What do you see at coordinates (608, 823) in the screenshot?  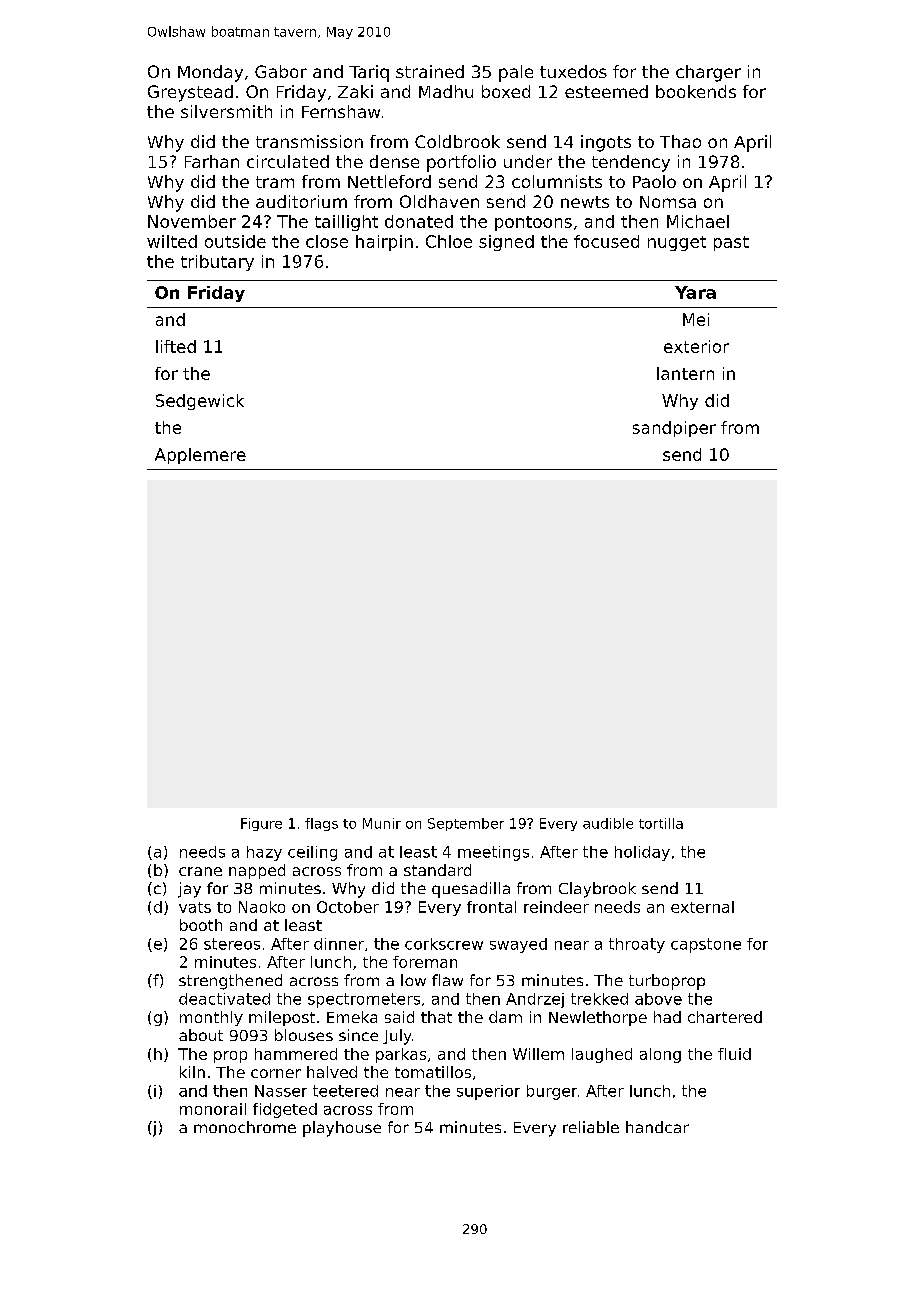 I see `audible` at bounding box center [608, 823].
